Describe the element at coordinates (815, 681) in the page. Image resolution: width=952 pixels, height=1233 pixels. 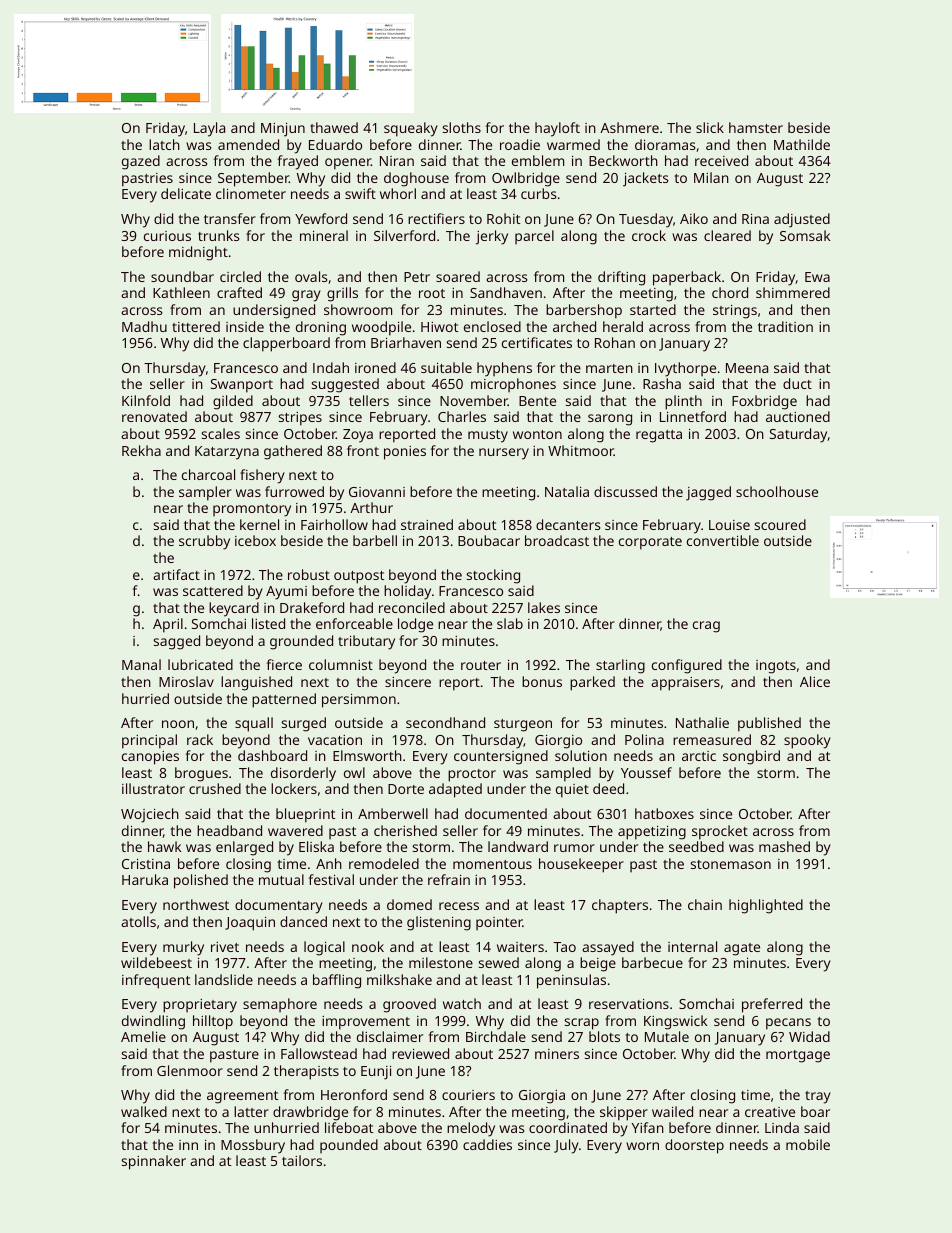
I see `Alice` at that location.
